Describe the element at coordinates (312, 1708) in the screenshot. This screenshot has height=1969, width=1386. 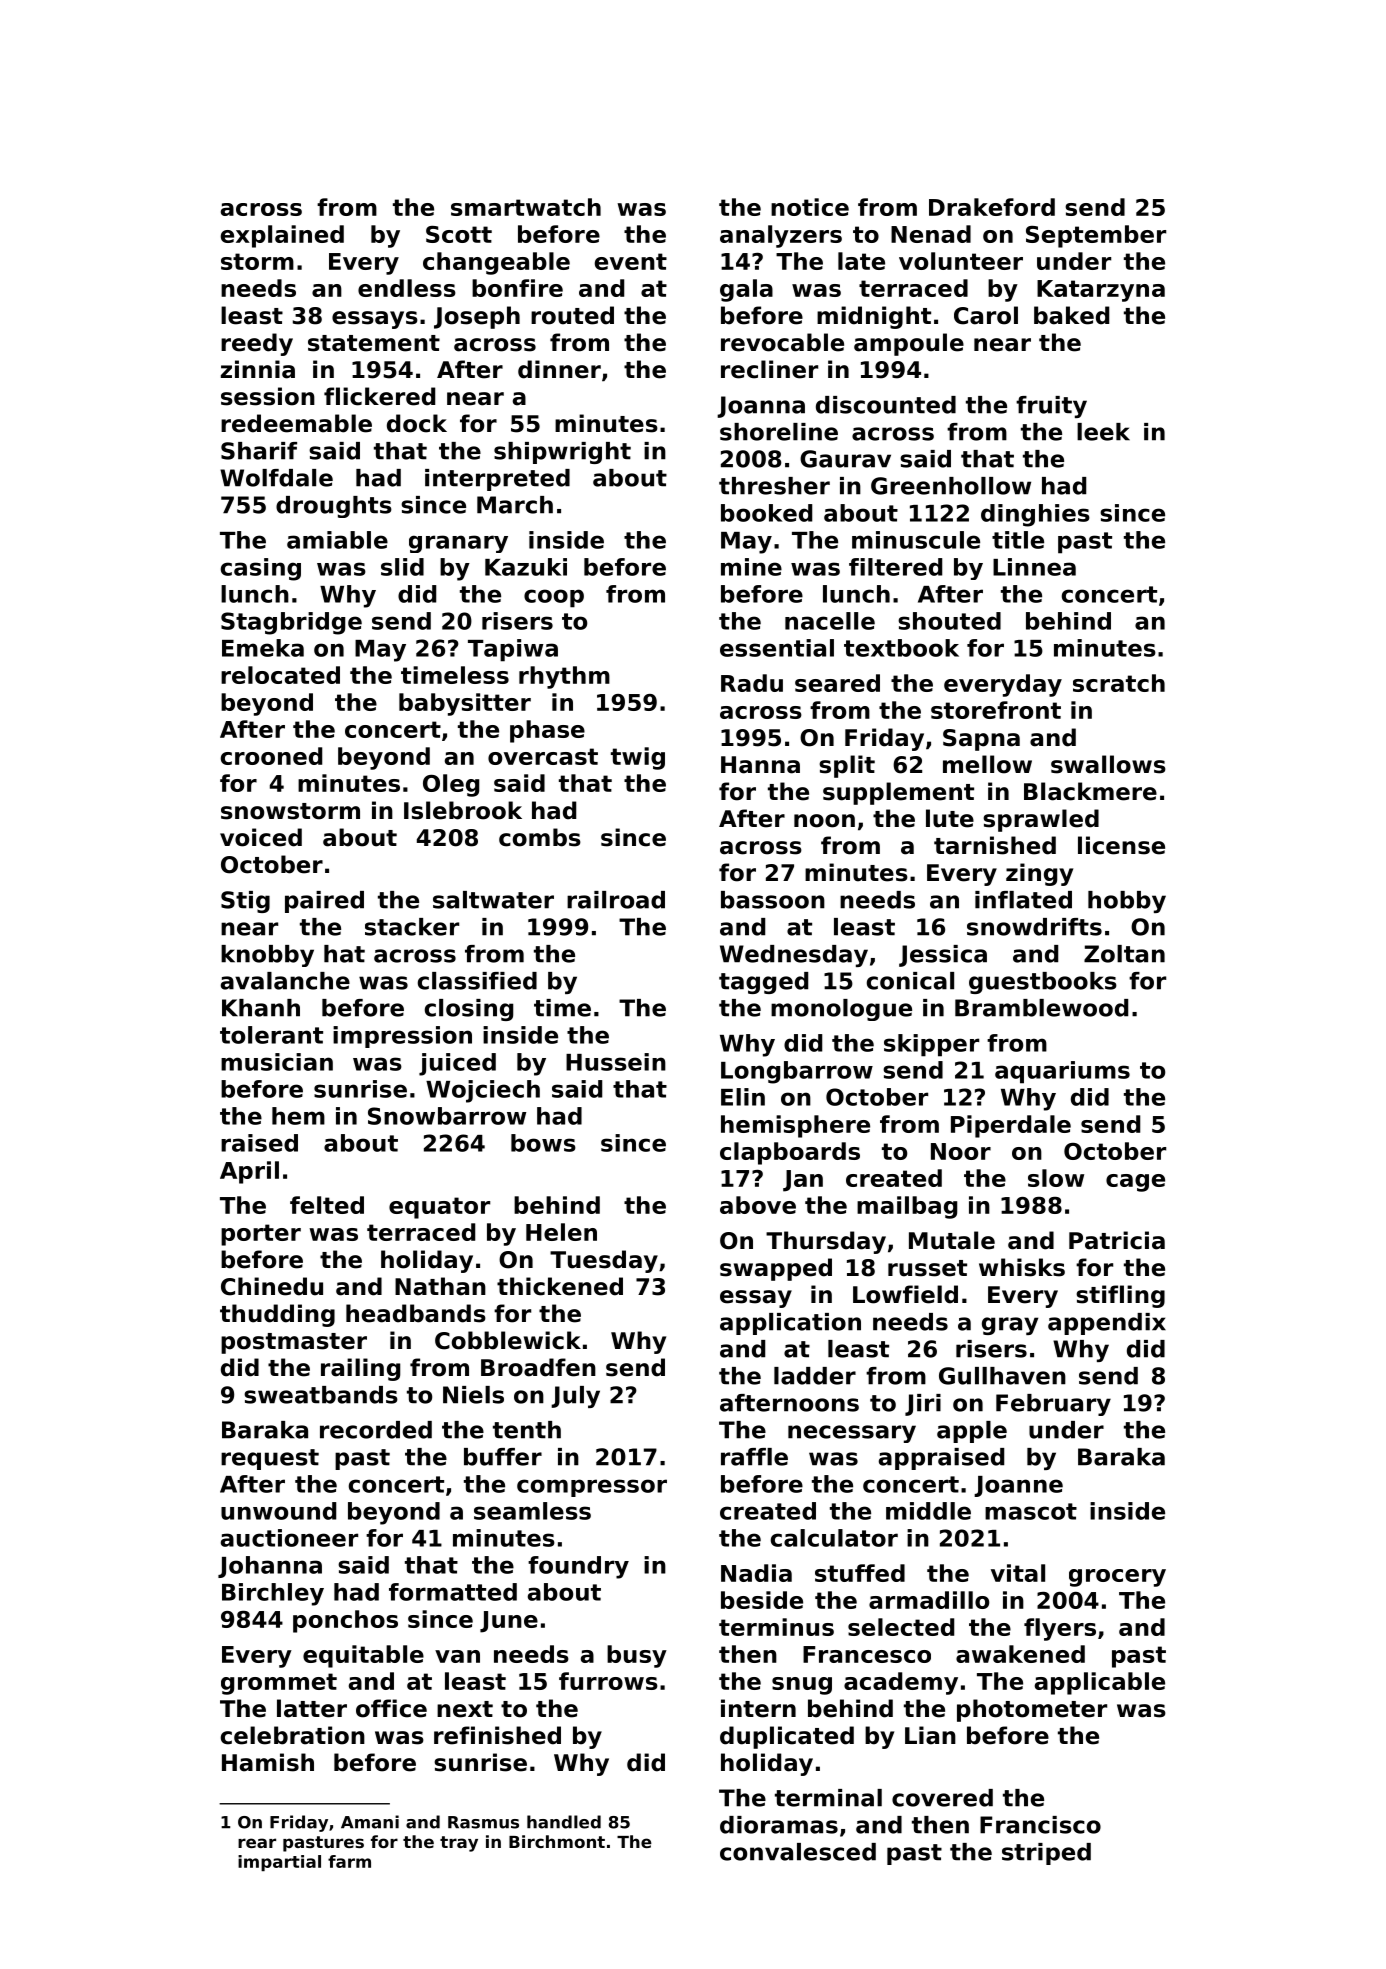
I see `latter` at that location.
